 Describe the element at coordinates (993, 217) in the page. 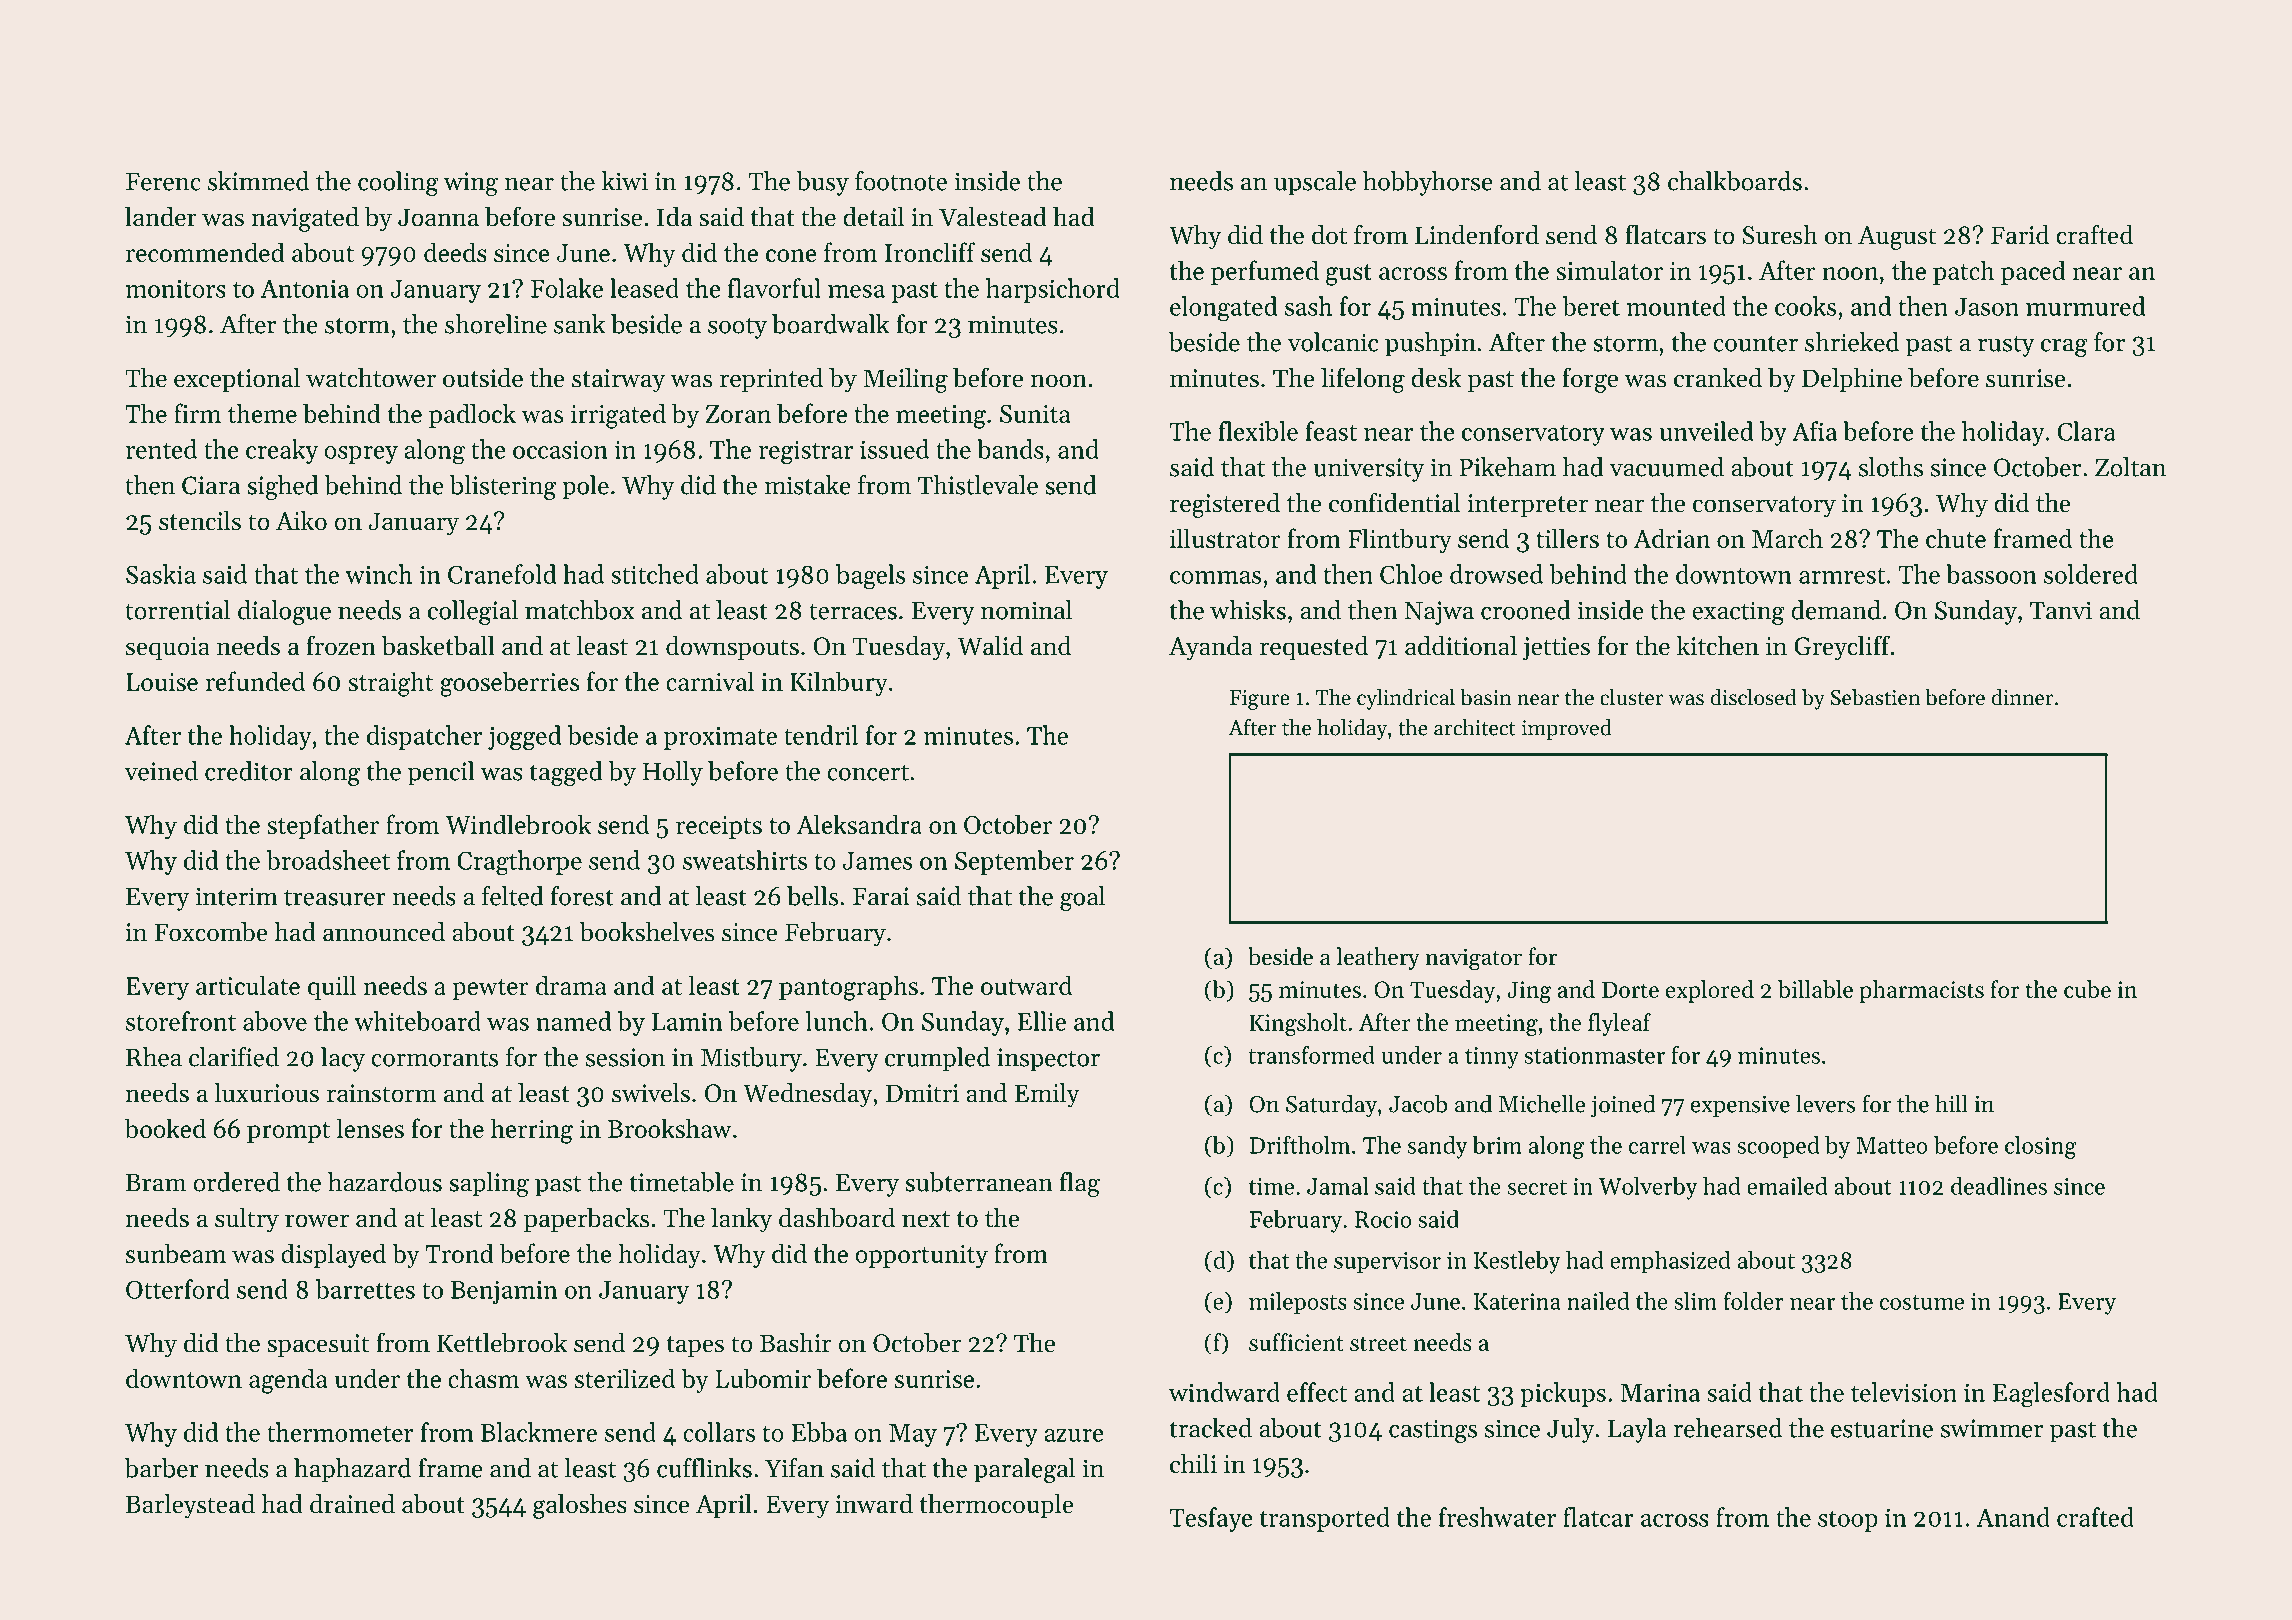

I see `Valestead` at that location.
